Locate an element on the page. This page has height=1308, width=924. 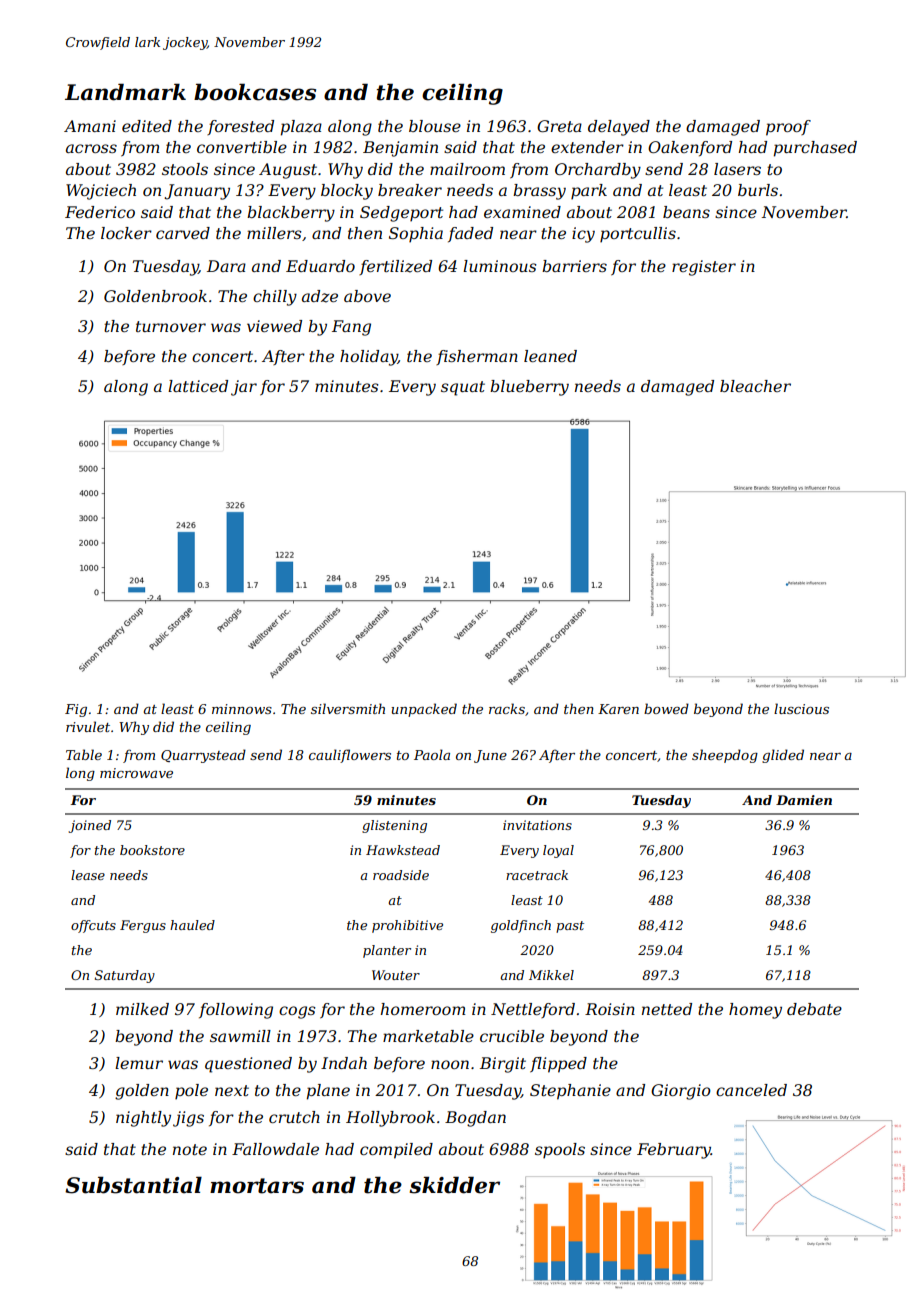
burls is located at coordinates (758, 190).
